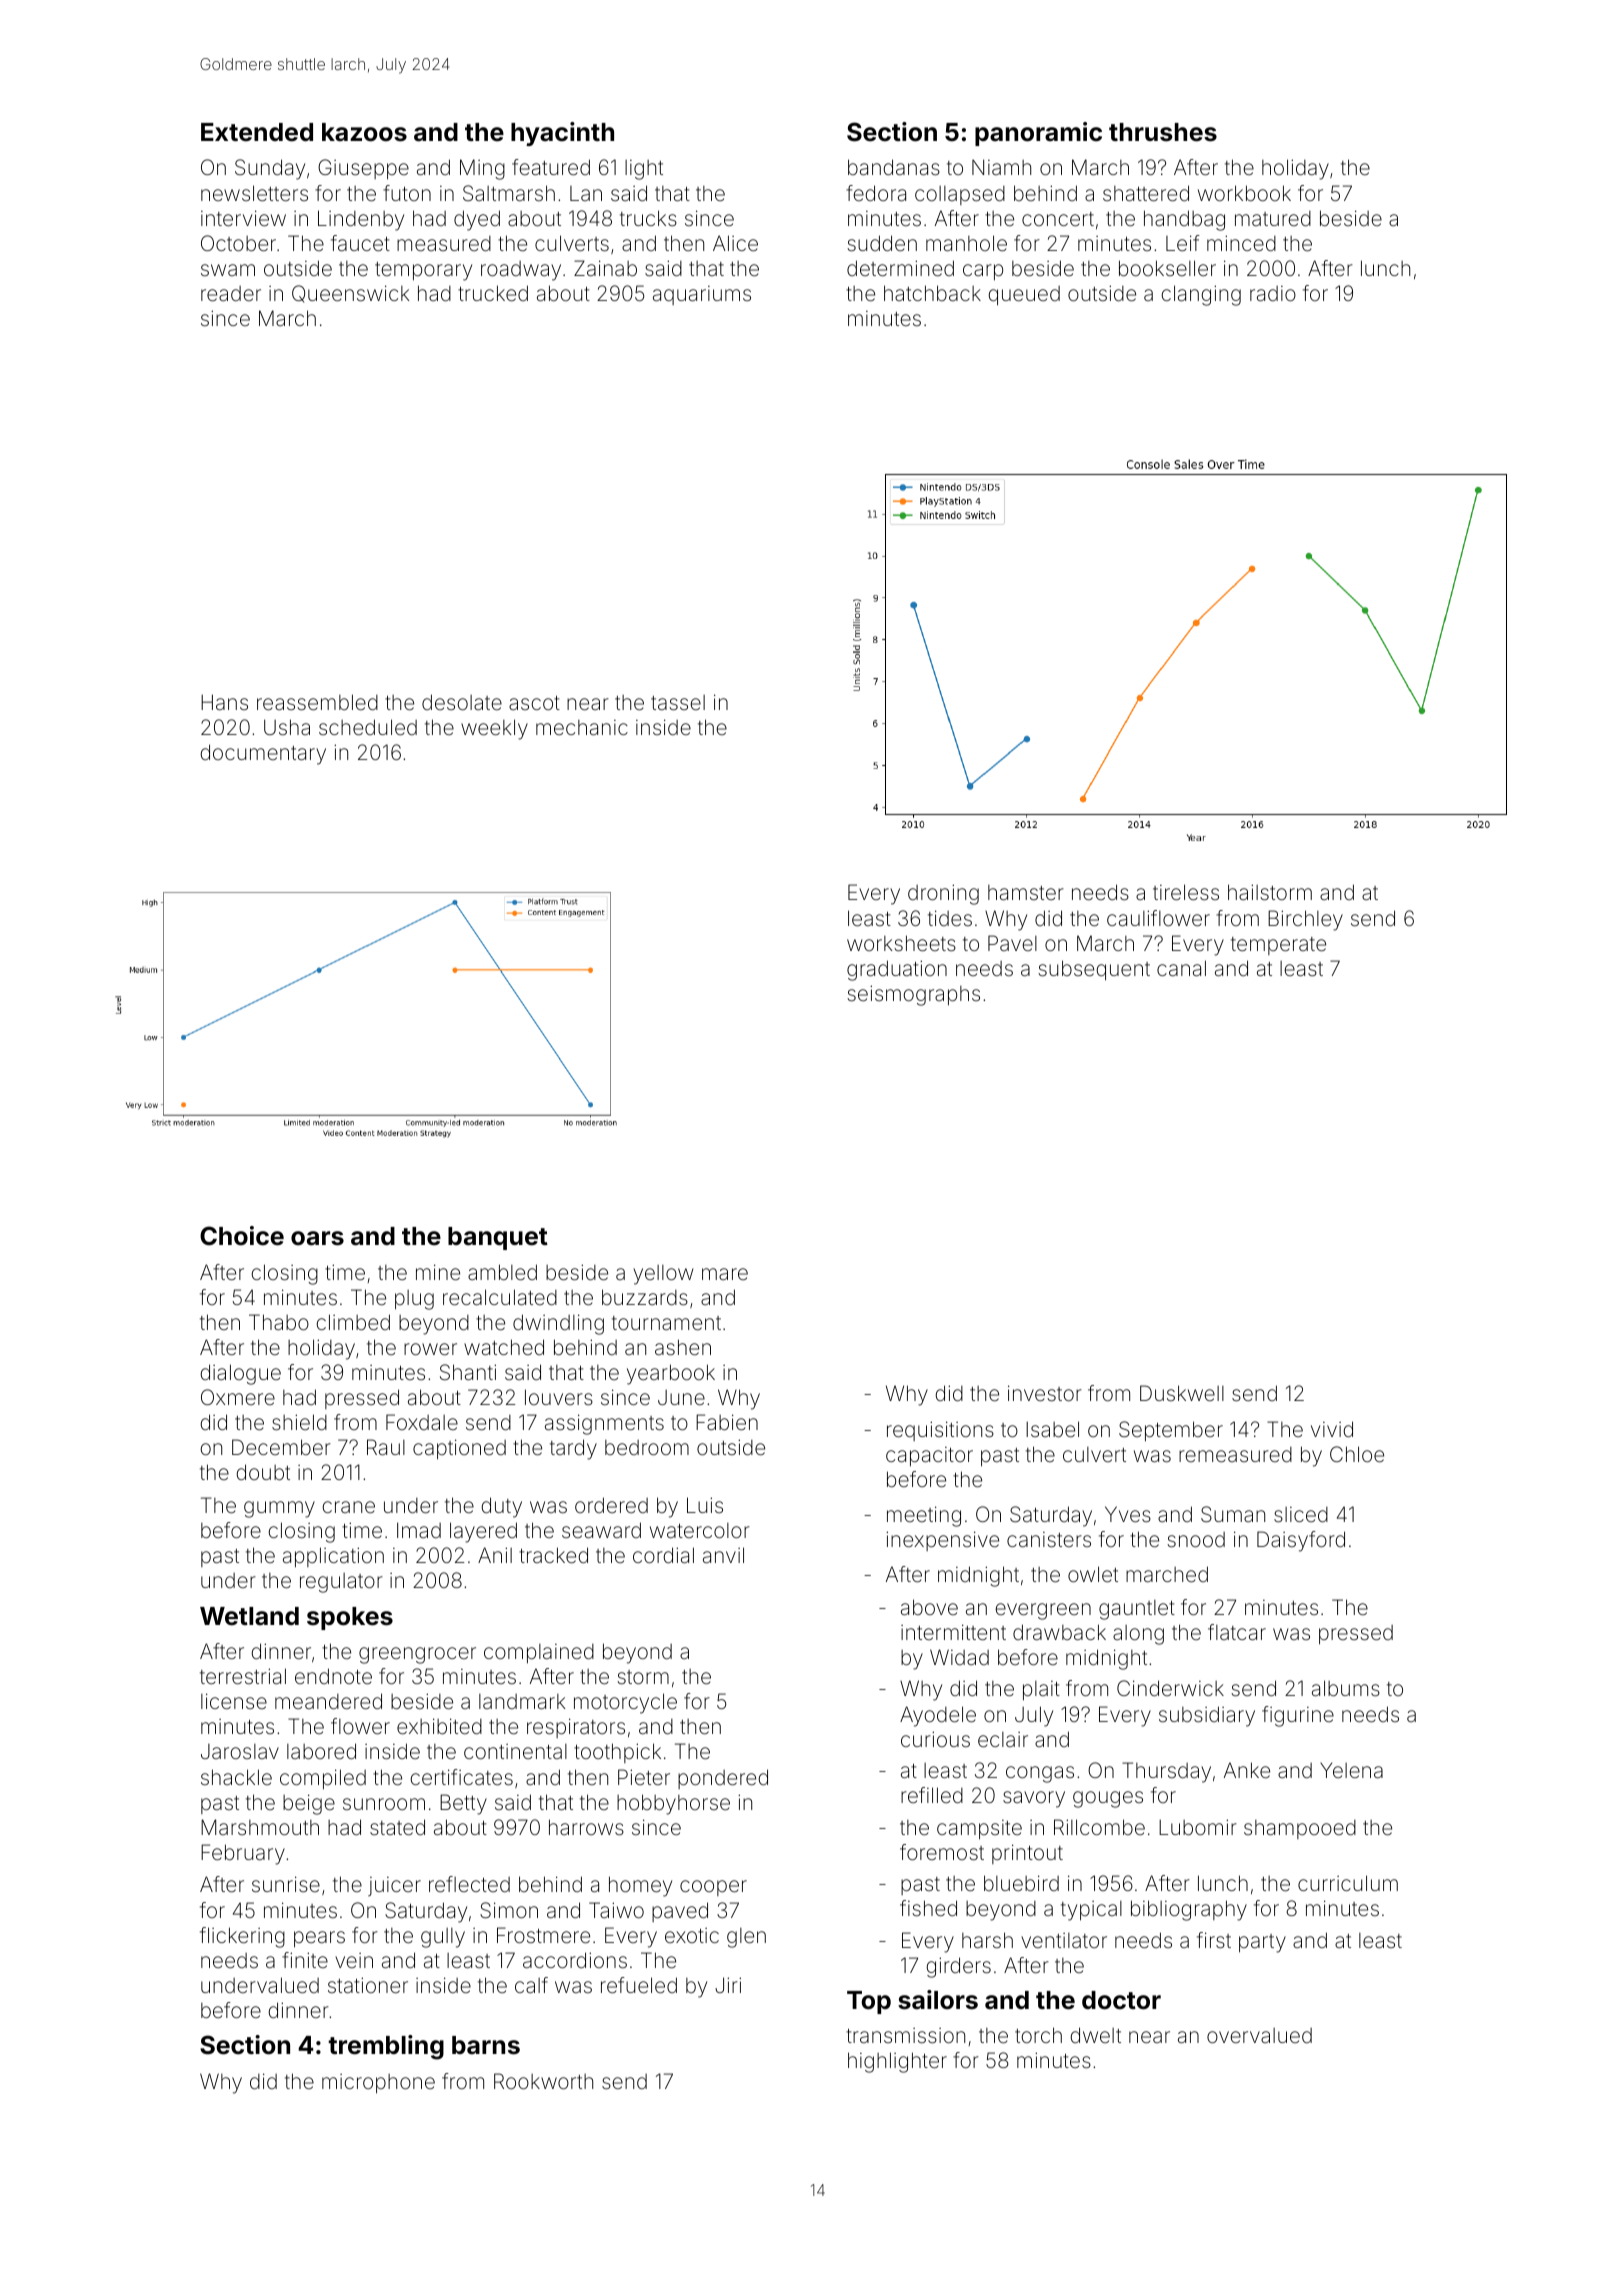  I want to click on gouges, so click(1108, 1799).
